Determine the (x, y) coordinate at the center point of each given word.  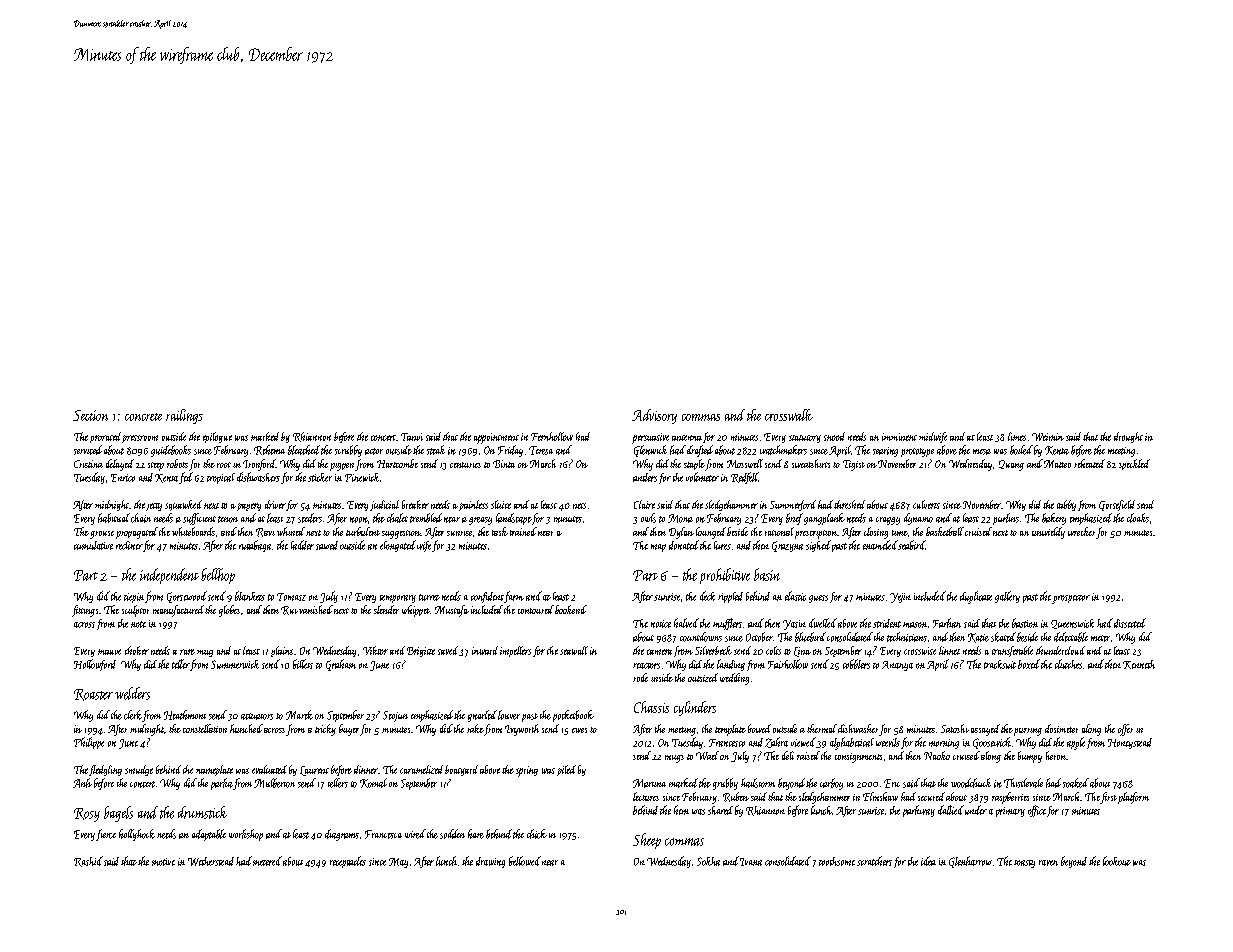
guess (818, 599)
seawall (574, 650)
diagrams (342, 835)
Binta (504, 464)
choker (137, 650)
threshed (849, 504)
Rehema (269, 450)
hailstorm (758, 783)
